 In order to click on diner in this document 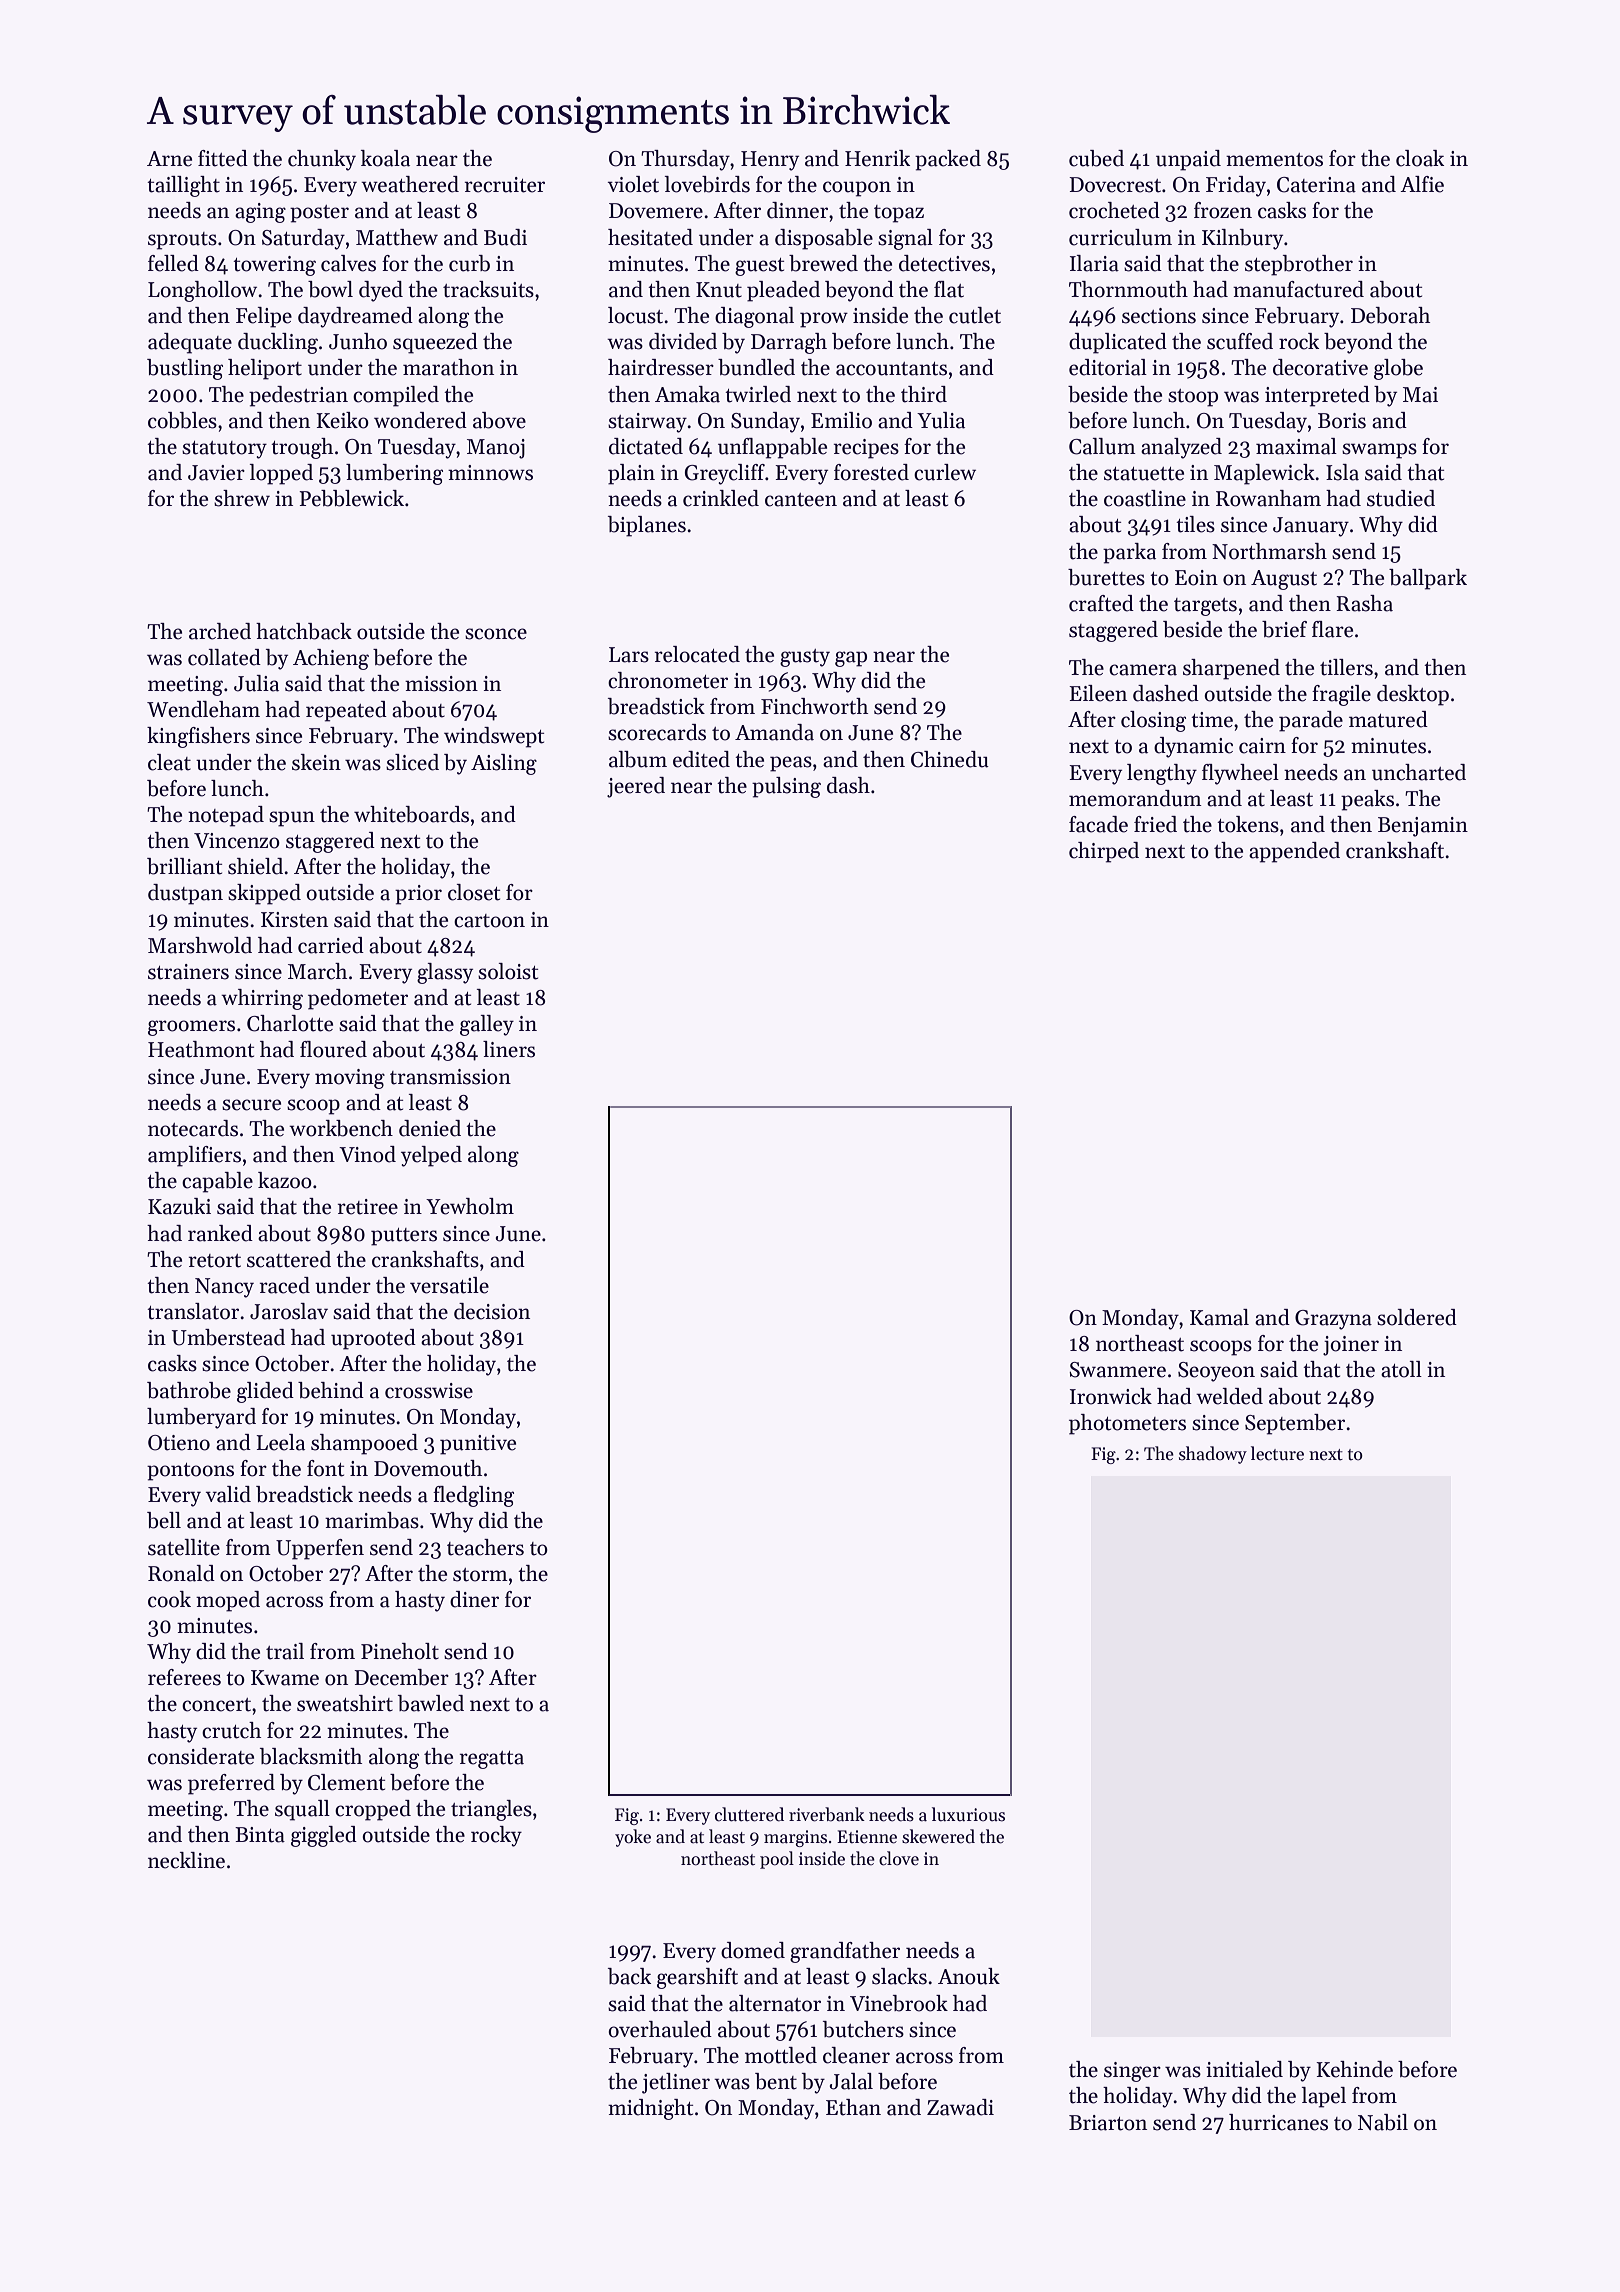, I will do `click(474, 1599)`.
